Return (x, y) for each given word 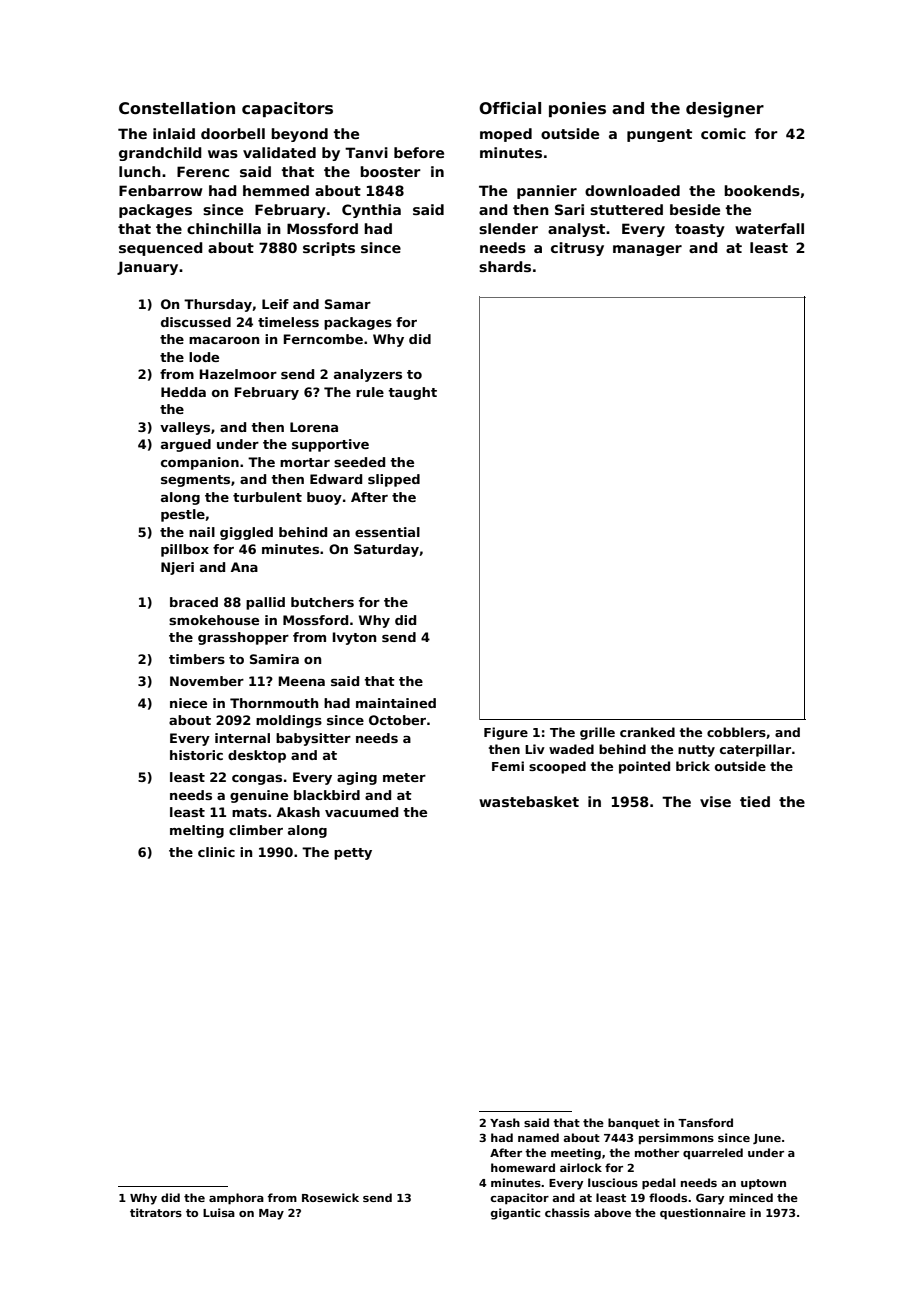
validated (279, 152)
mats (249, 812)
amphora (236, 1199)
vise (715, 801)
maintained (396, 703)
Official (510, 108)
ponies (577, 109)
